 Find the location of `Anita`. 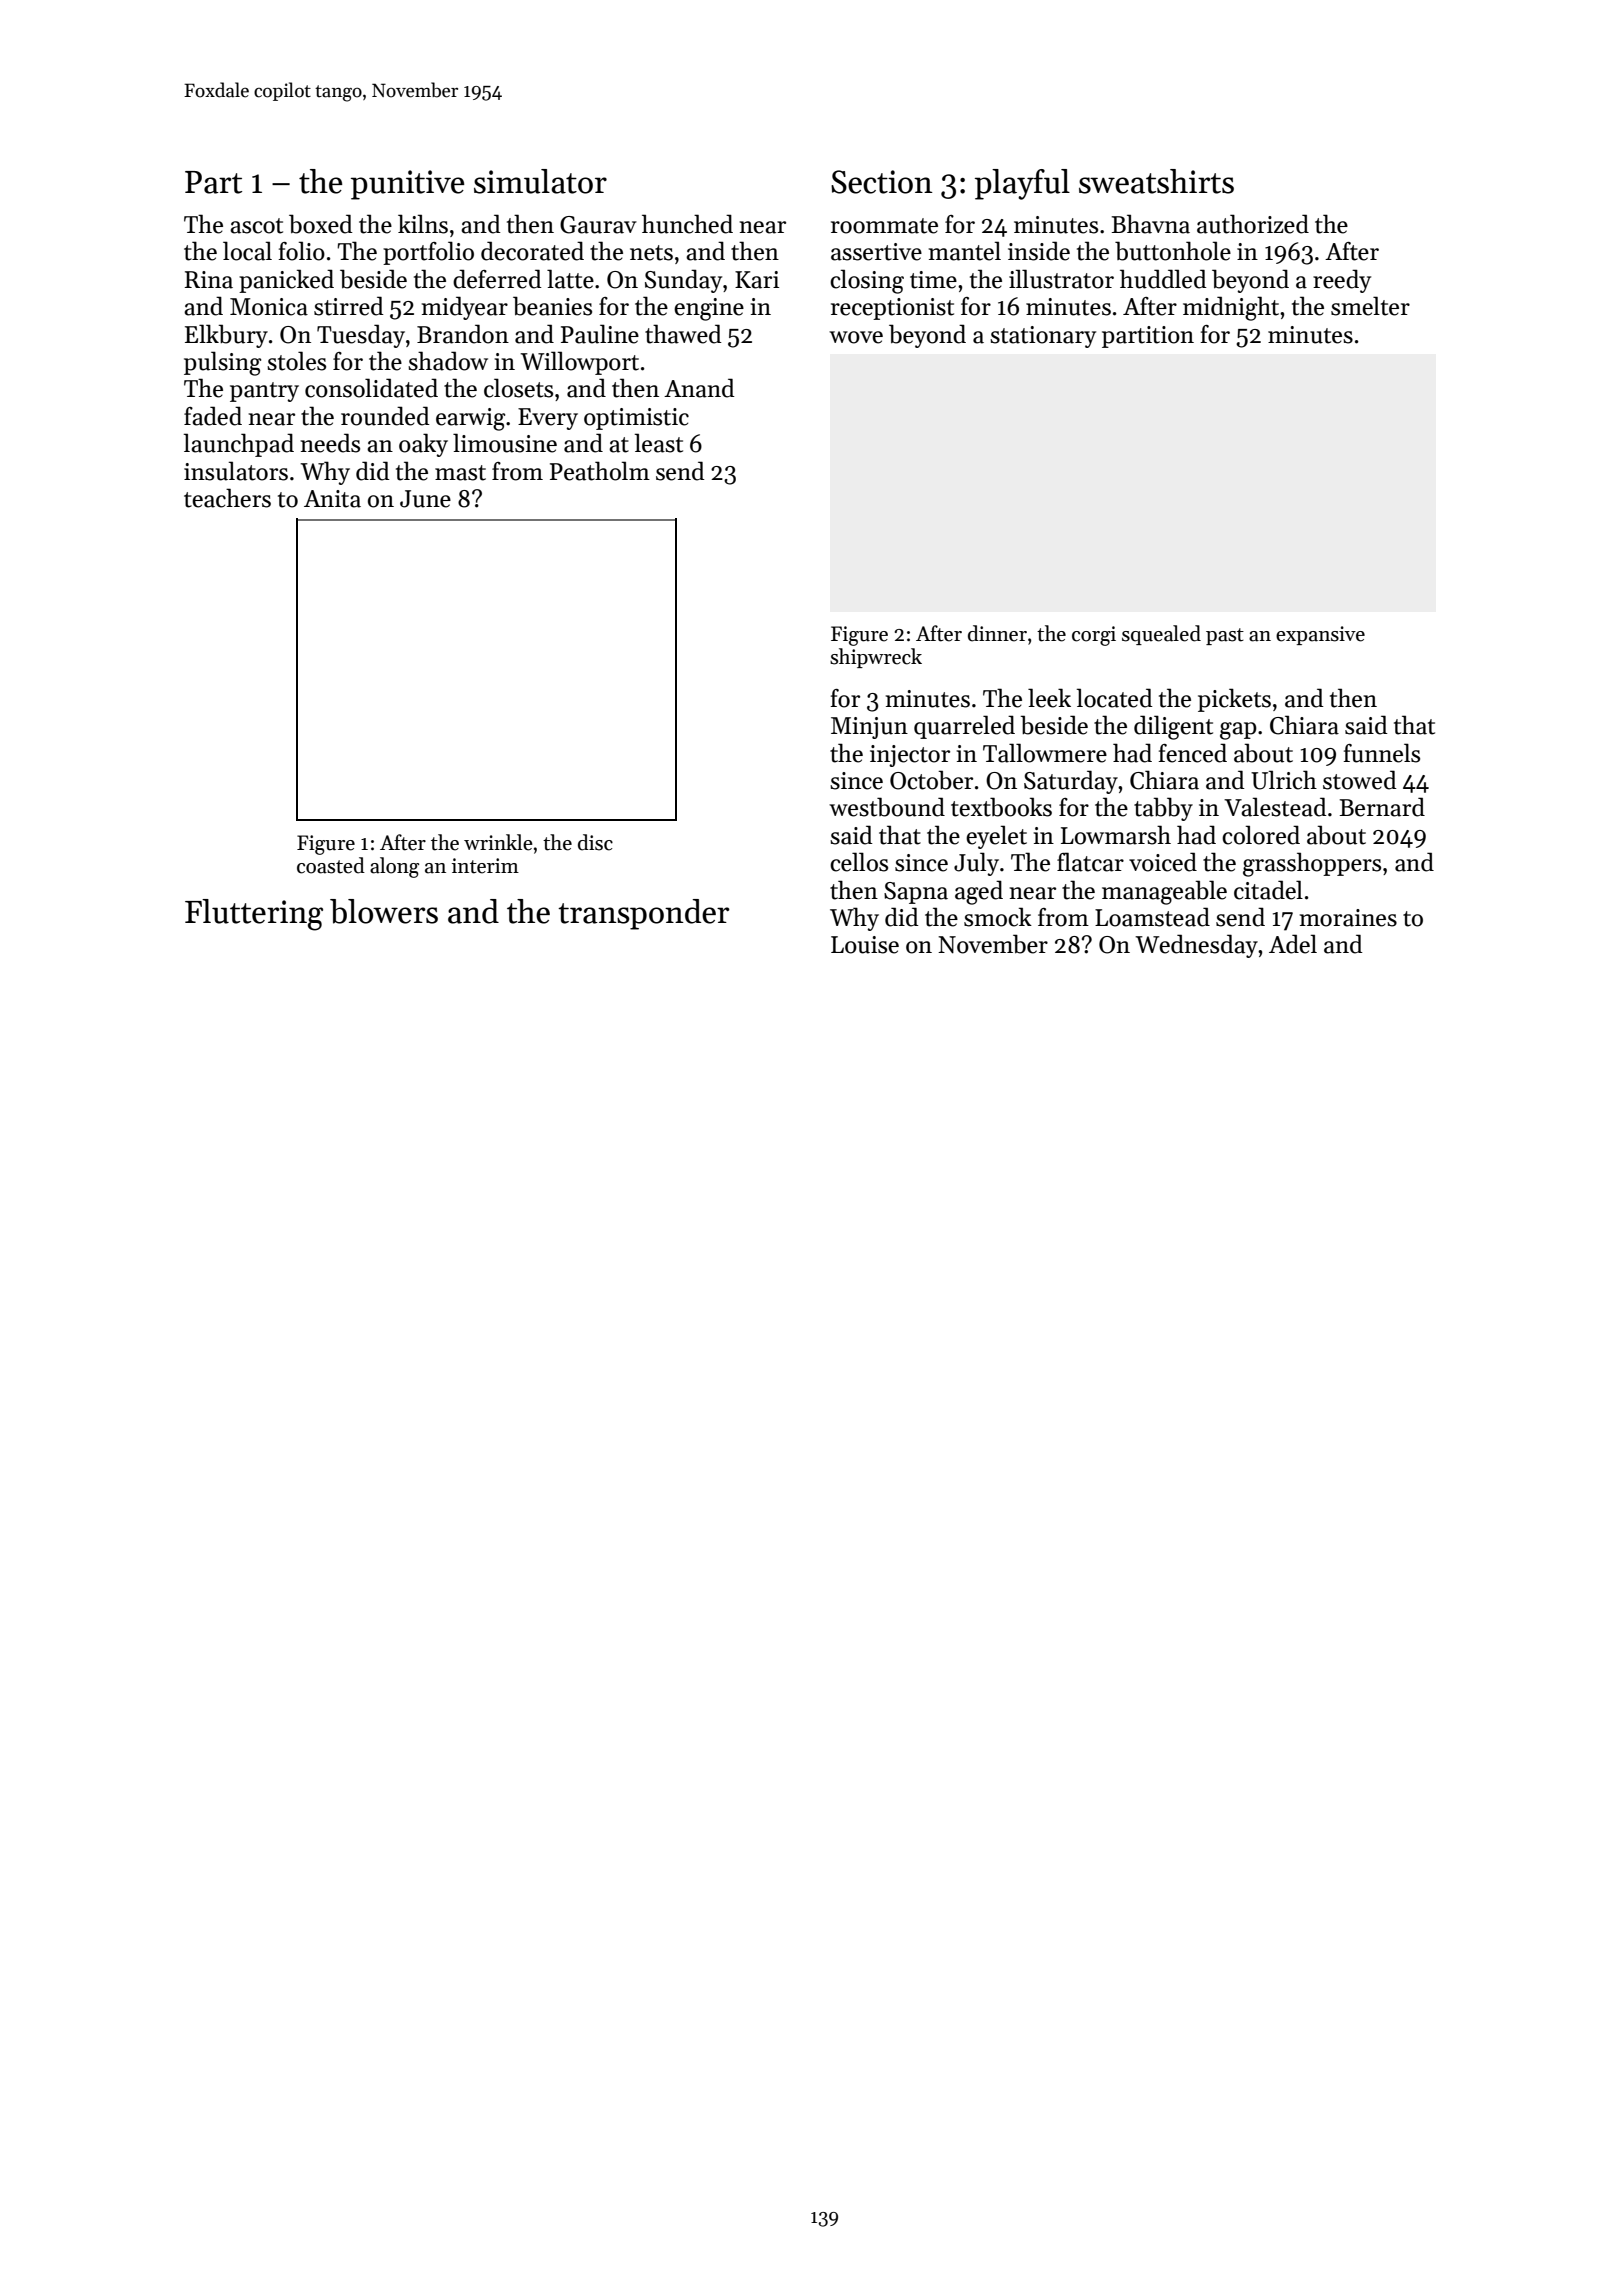

Anita is located at coordinates (332, 499).
